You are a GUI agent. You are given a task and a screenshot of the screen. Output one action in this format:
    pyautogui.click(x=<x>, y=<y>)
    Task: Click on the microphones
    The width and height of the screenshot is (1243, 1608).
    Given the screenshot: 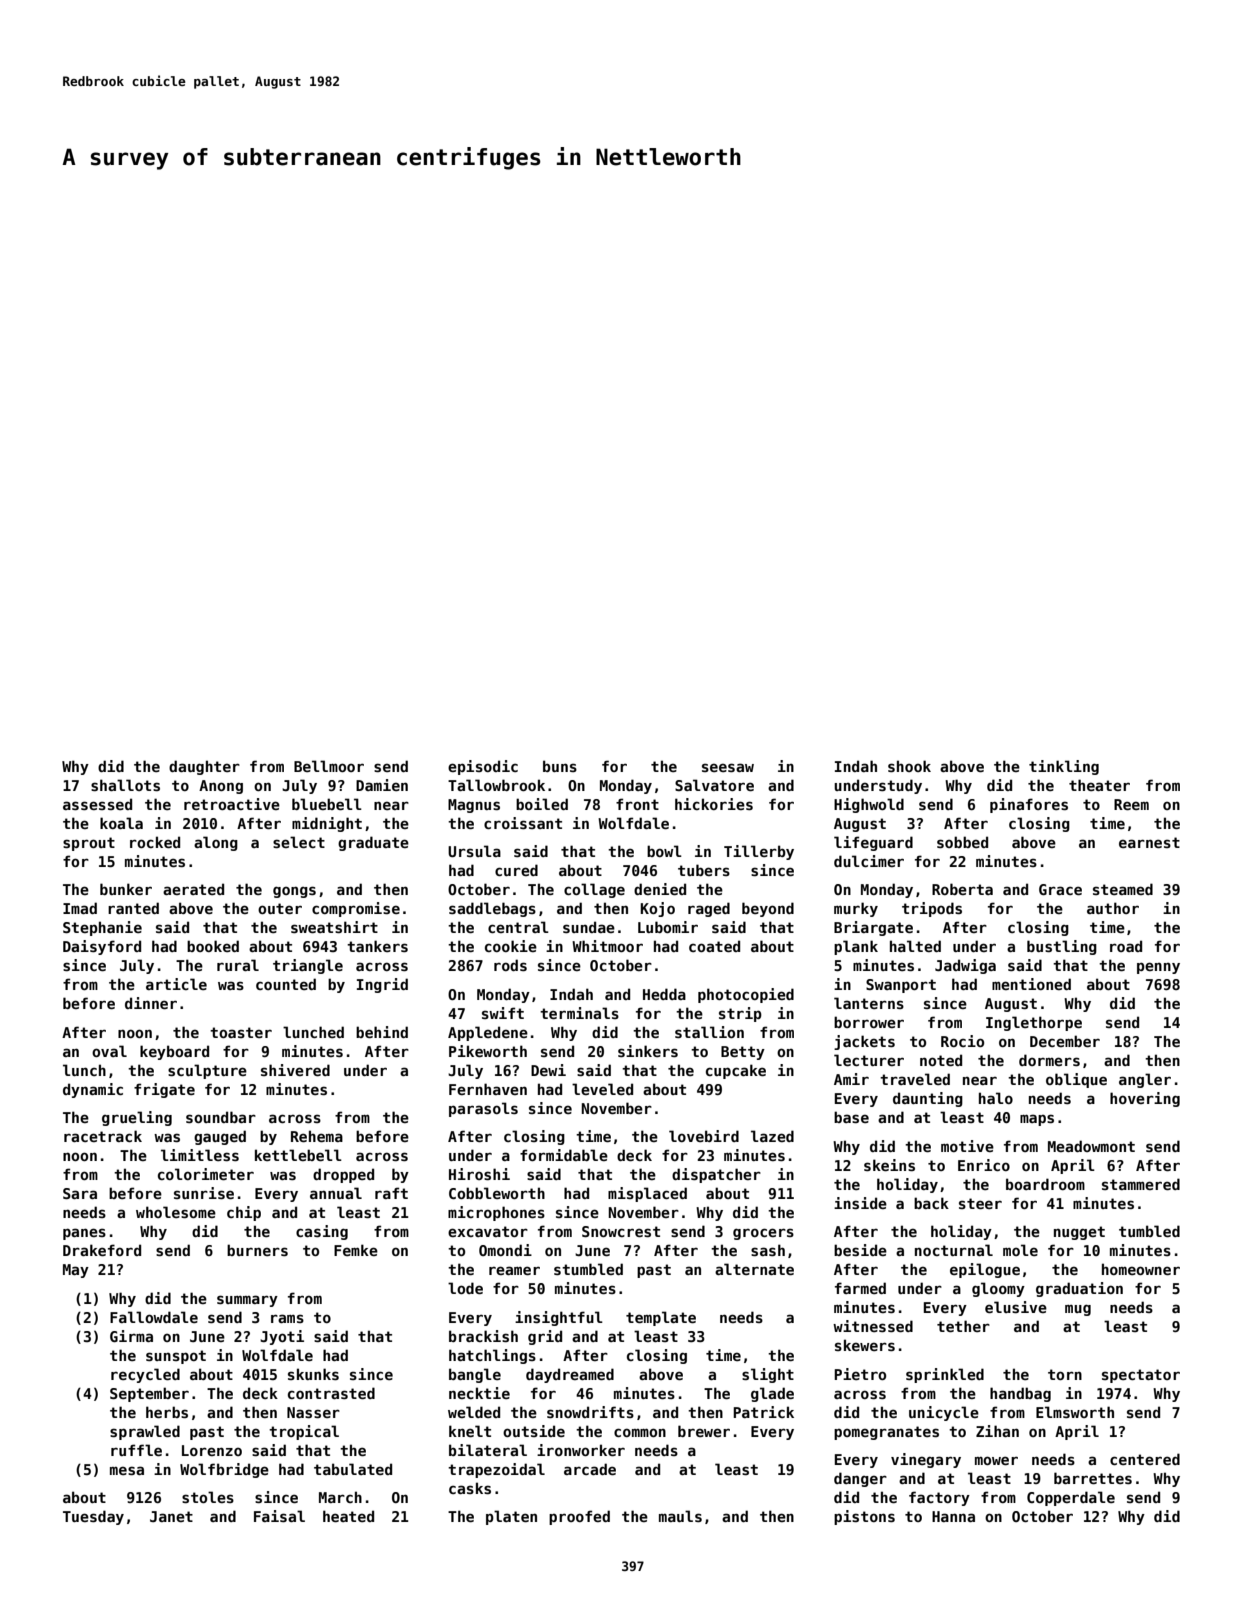 What is the action you would take?
    pyautogui.click(x=496, y=1213)
